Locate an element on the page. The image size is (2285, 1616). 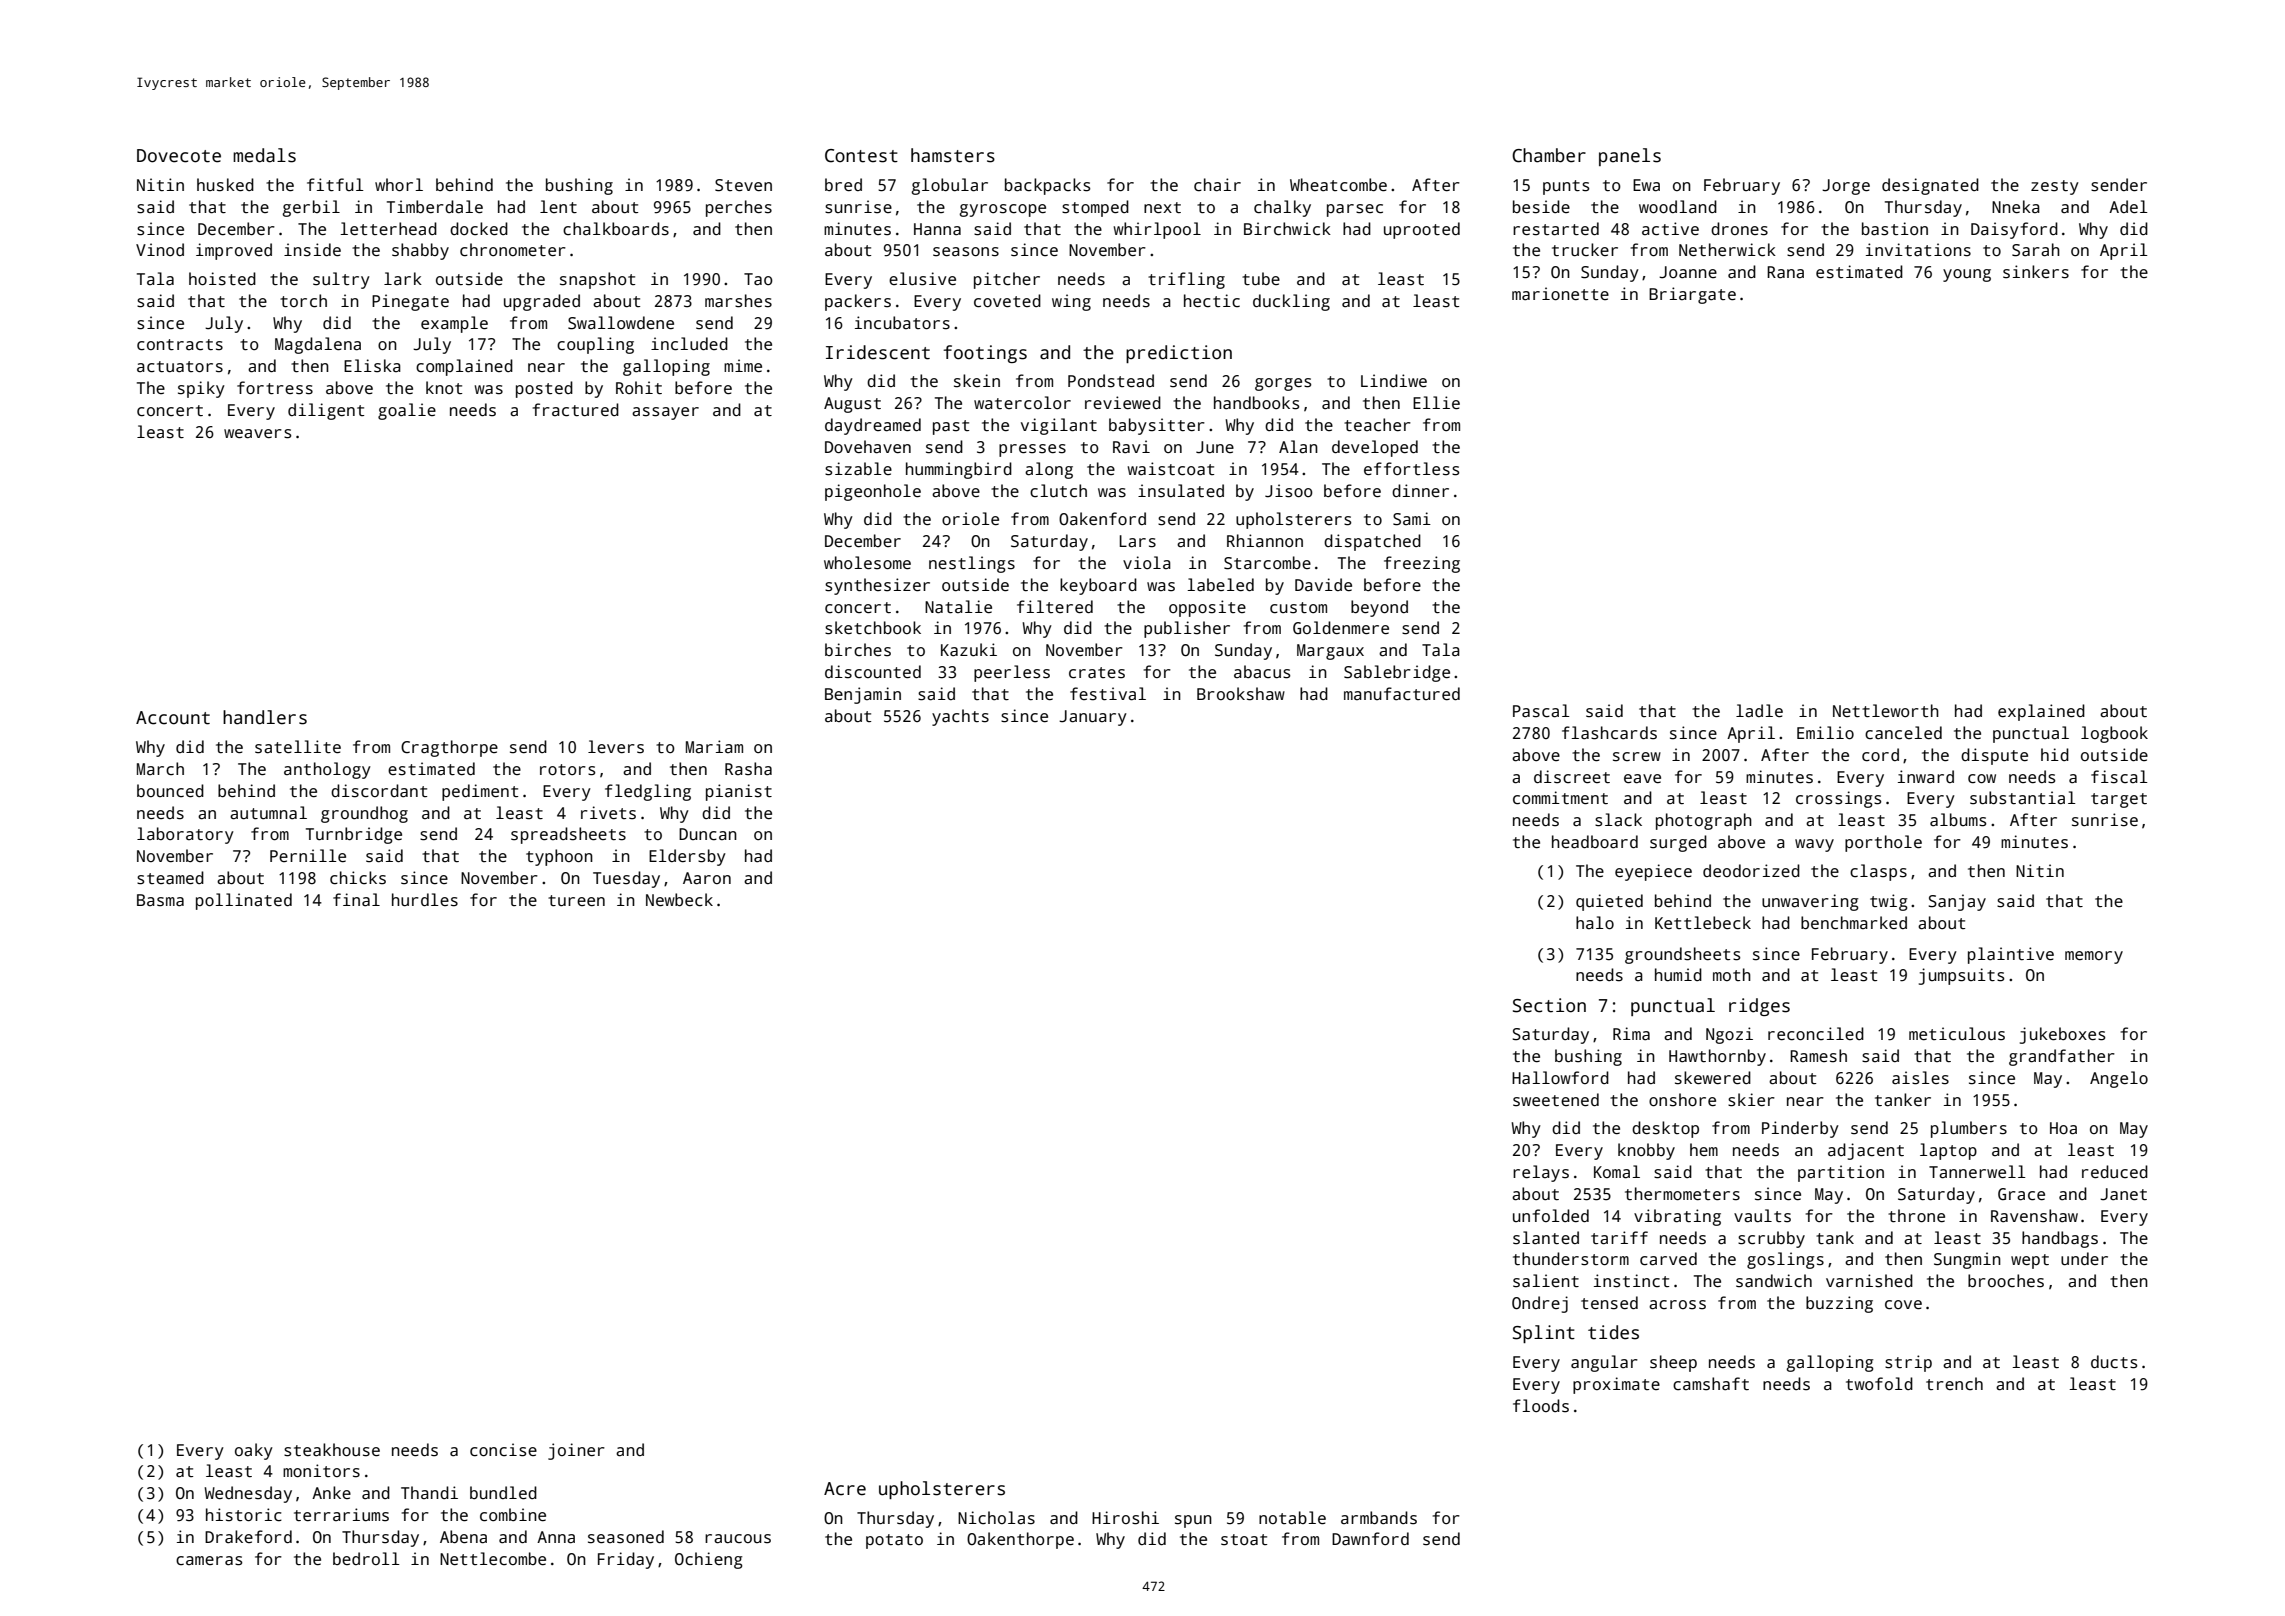
past is located at coordinates (951, 427).
